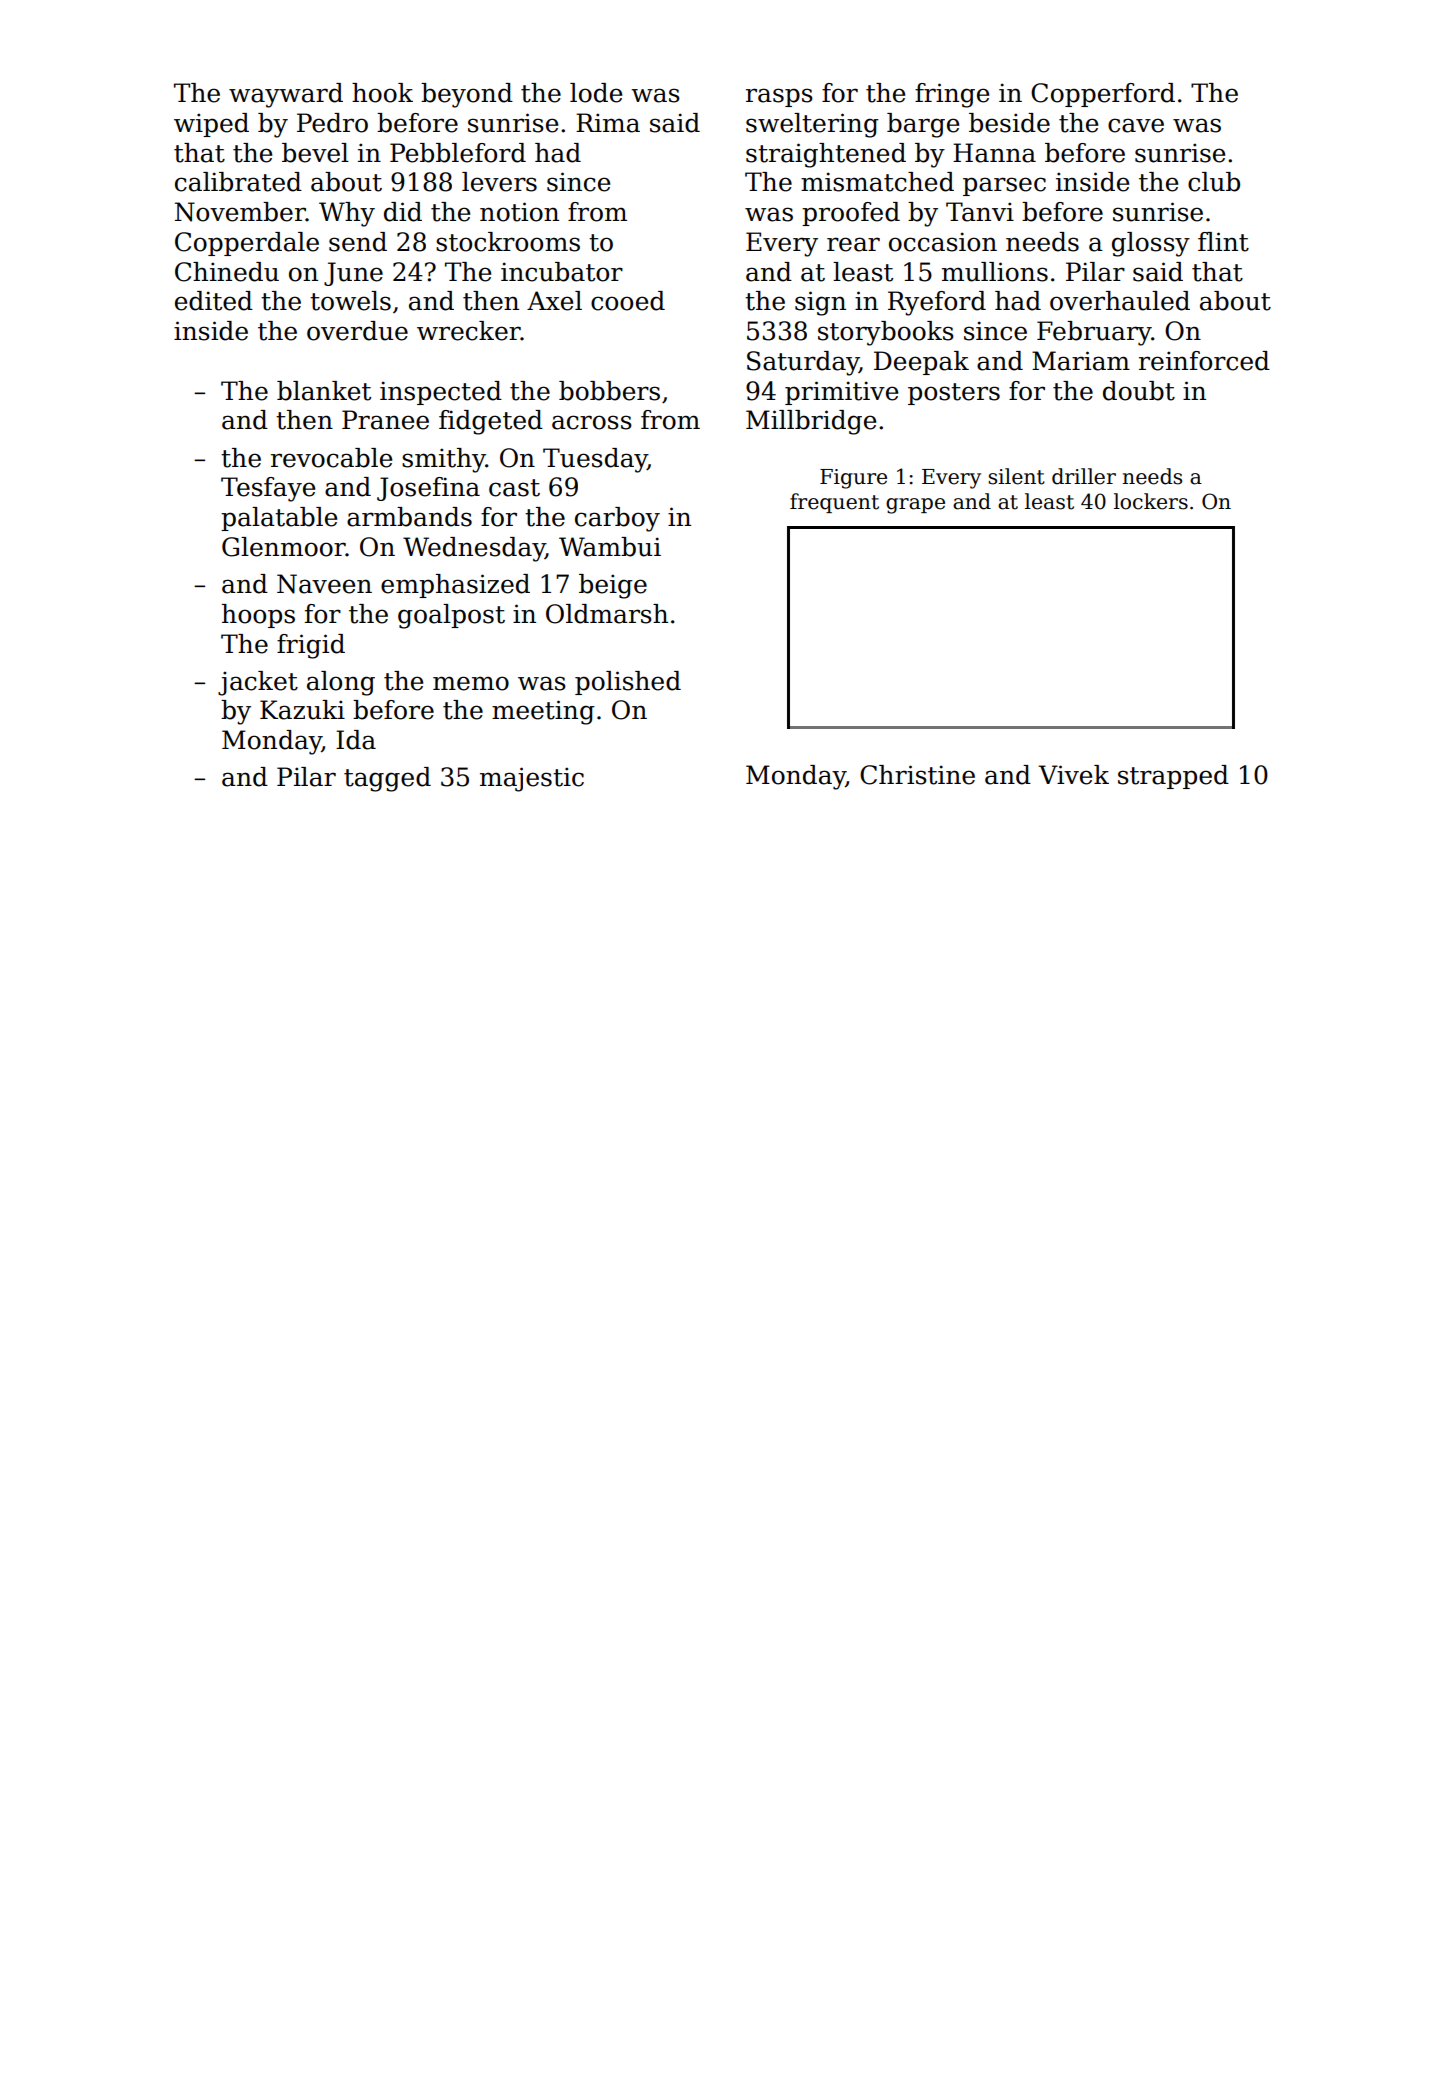 This page has height=2100, width=1450. Describe the element at coordinates (532, 779) in the page. I see `majestic` at that location.
